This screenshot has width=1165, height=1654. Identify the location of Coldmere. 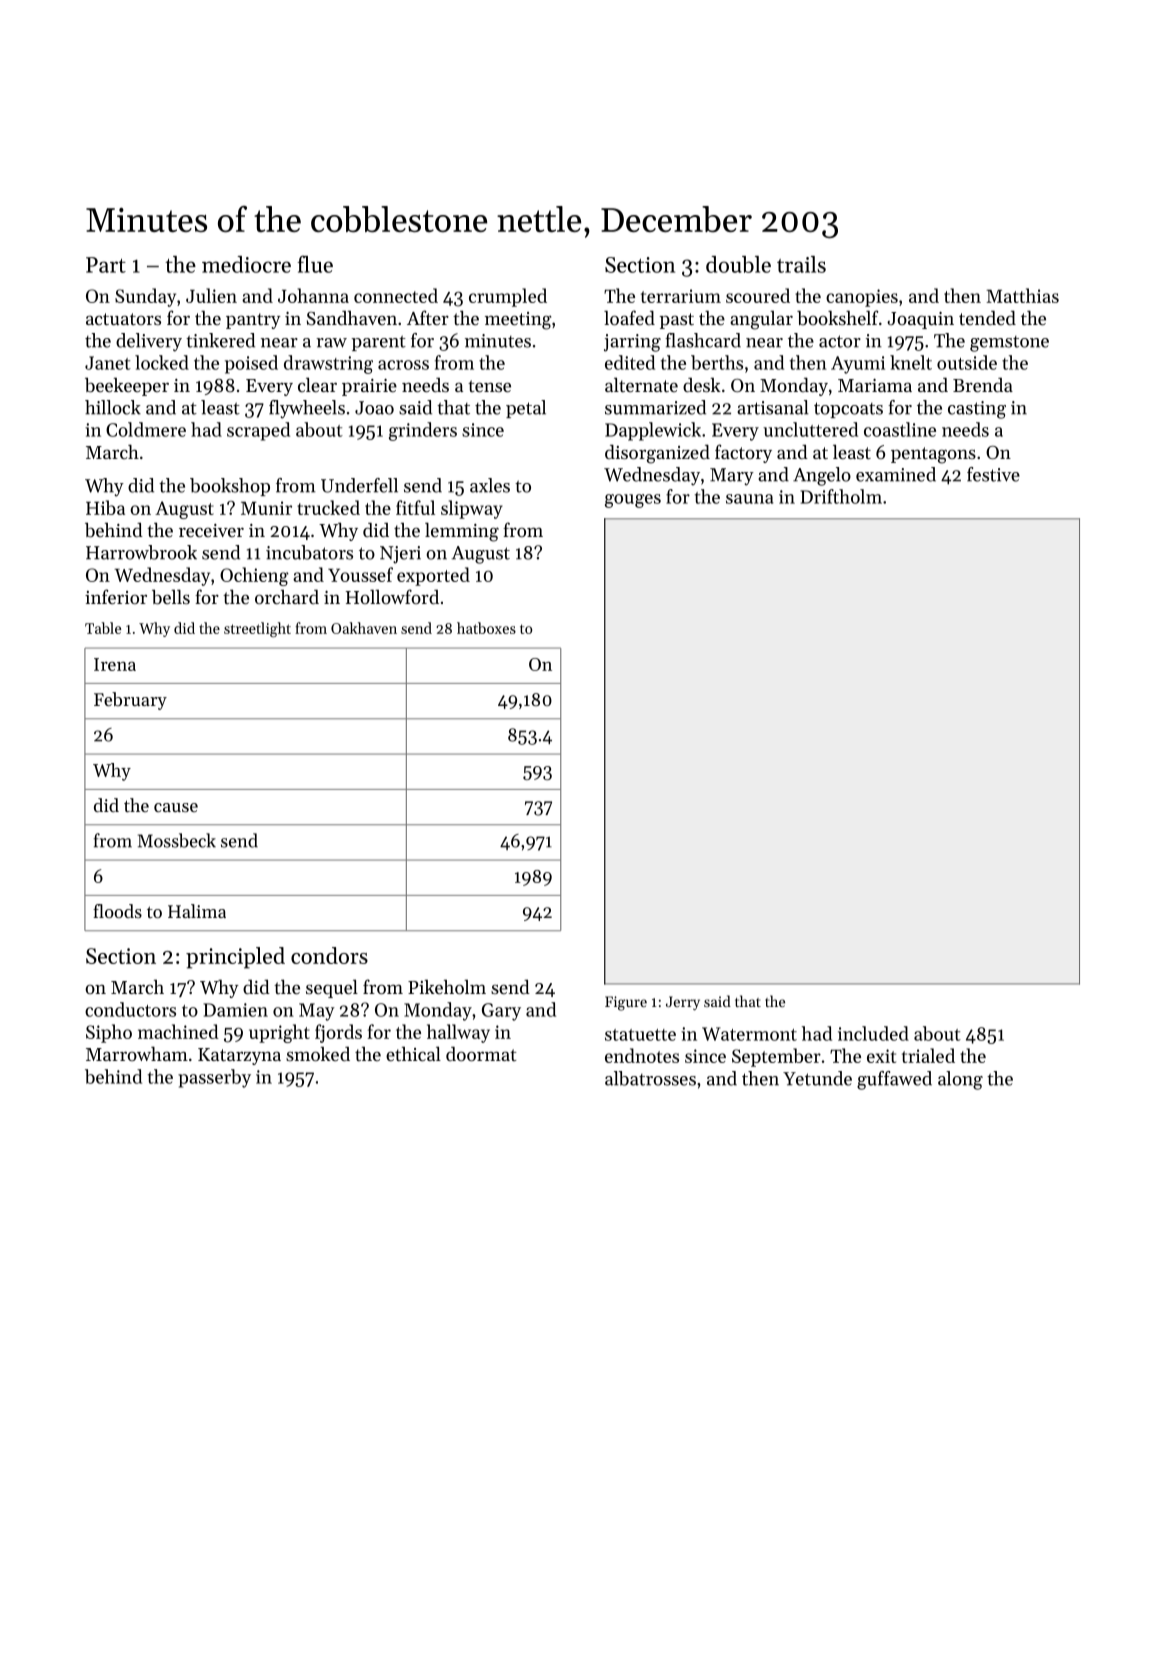
(146, 429).
